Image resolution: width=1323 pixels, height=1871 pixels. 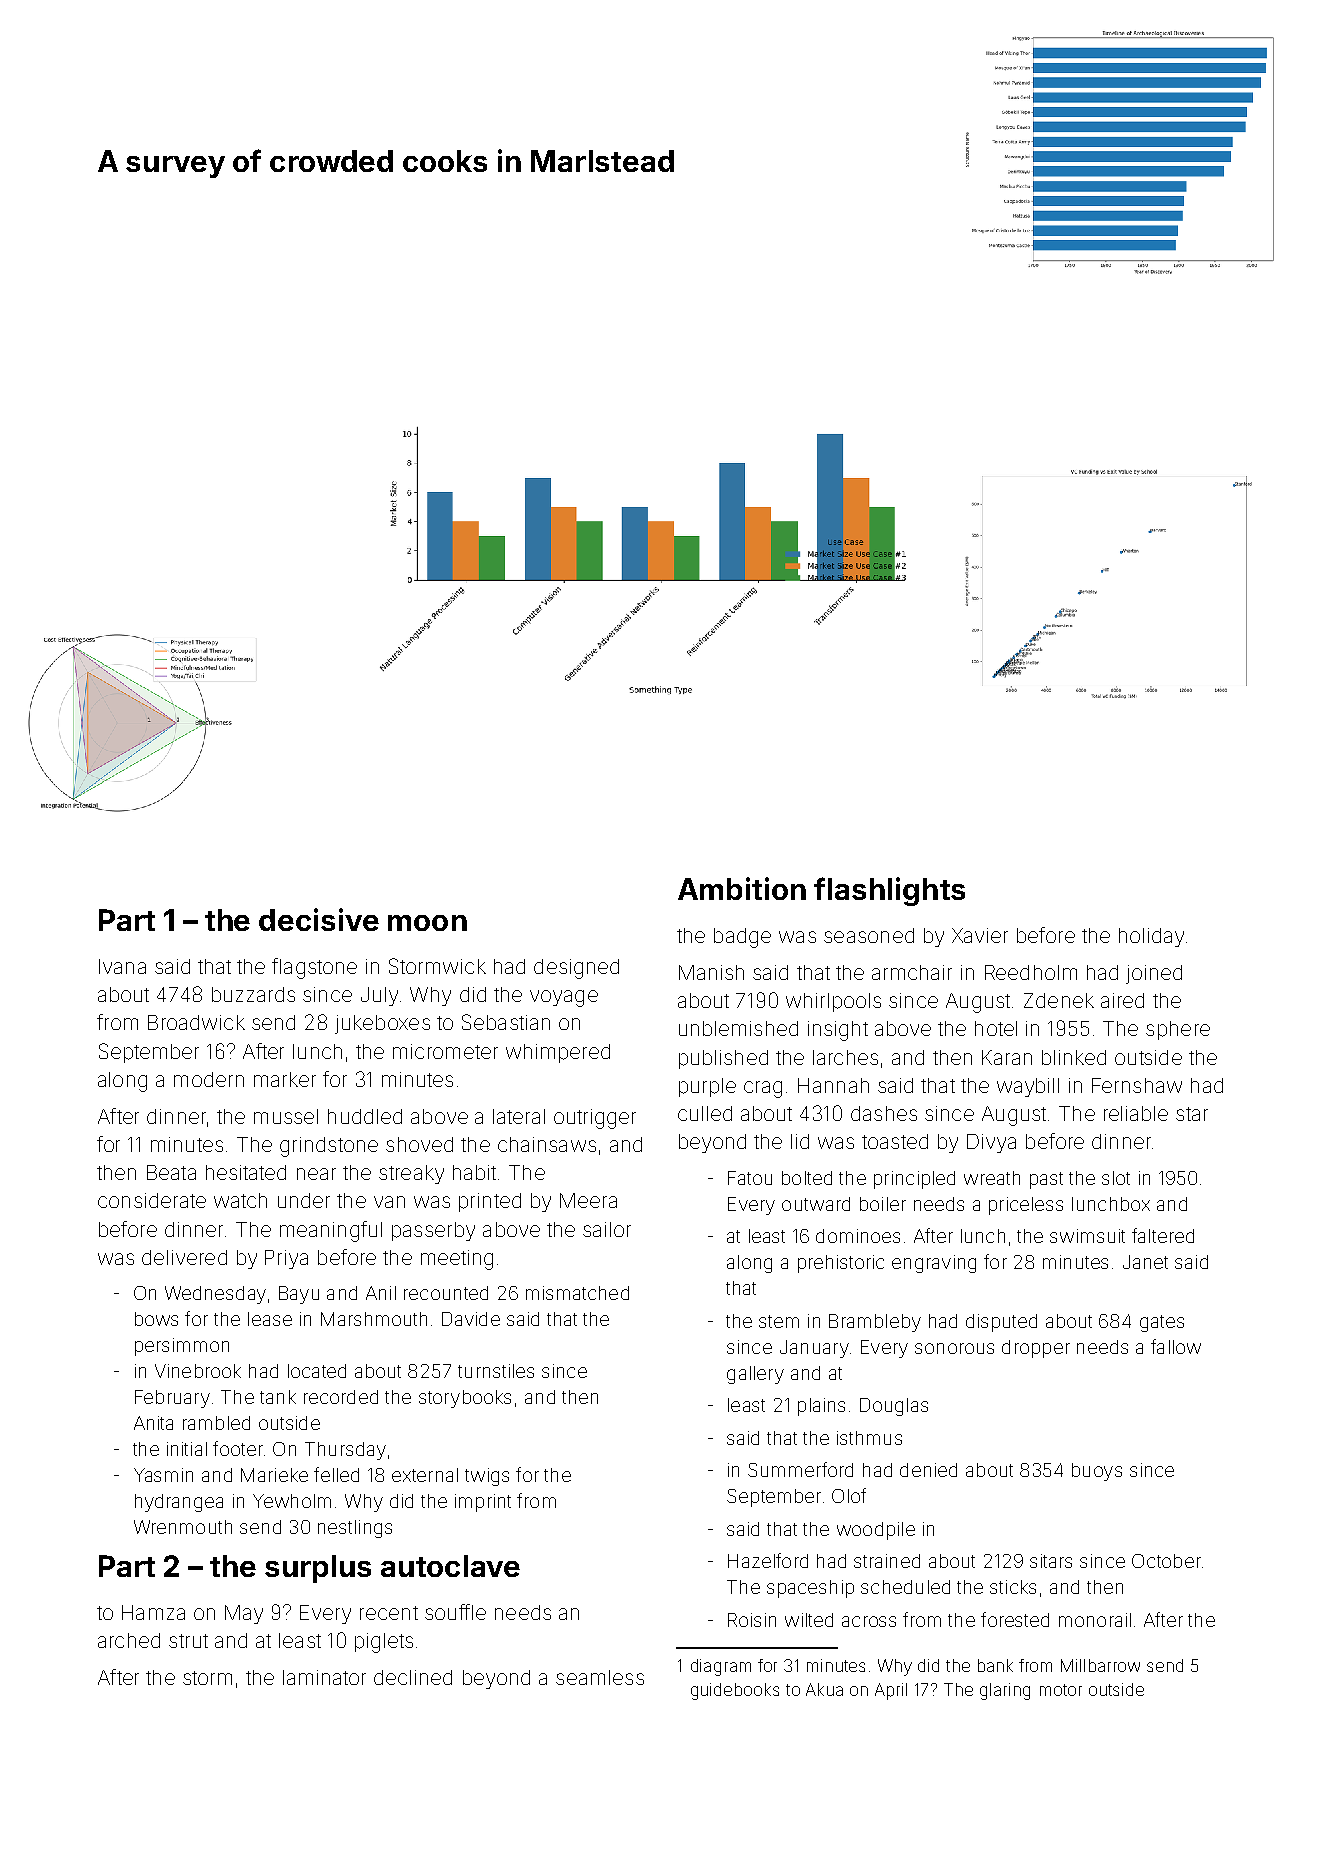 I want to click on watch, so click(x=240, y=1200).
